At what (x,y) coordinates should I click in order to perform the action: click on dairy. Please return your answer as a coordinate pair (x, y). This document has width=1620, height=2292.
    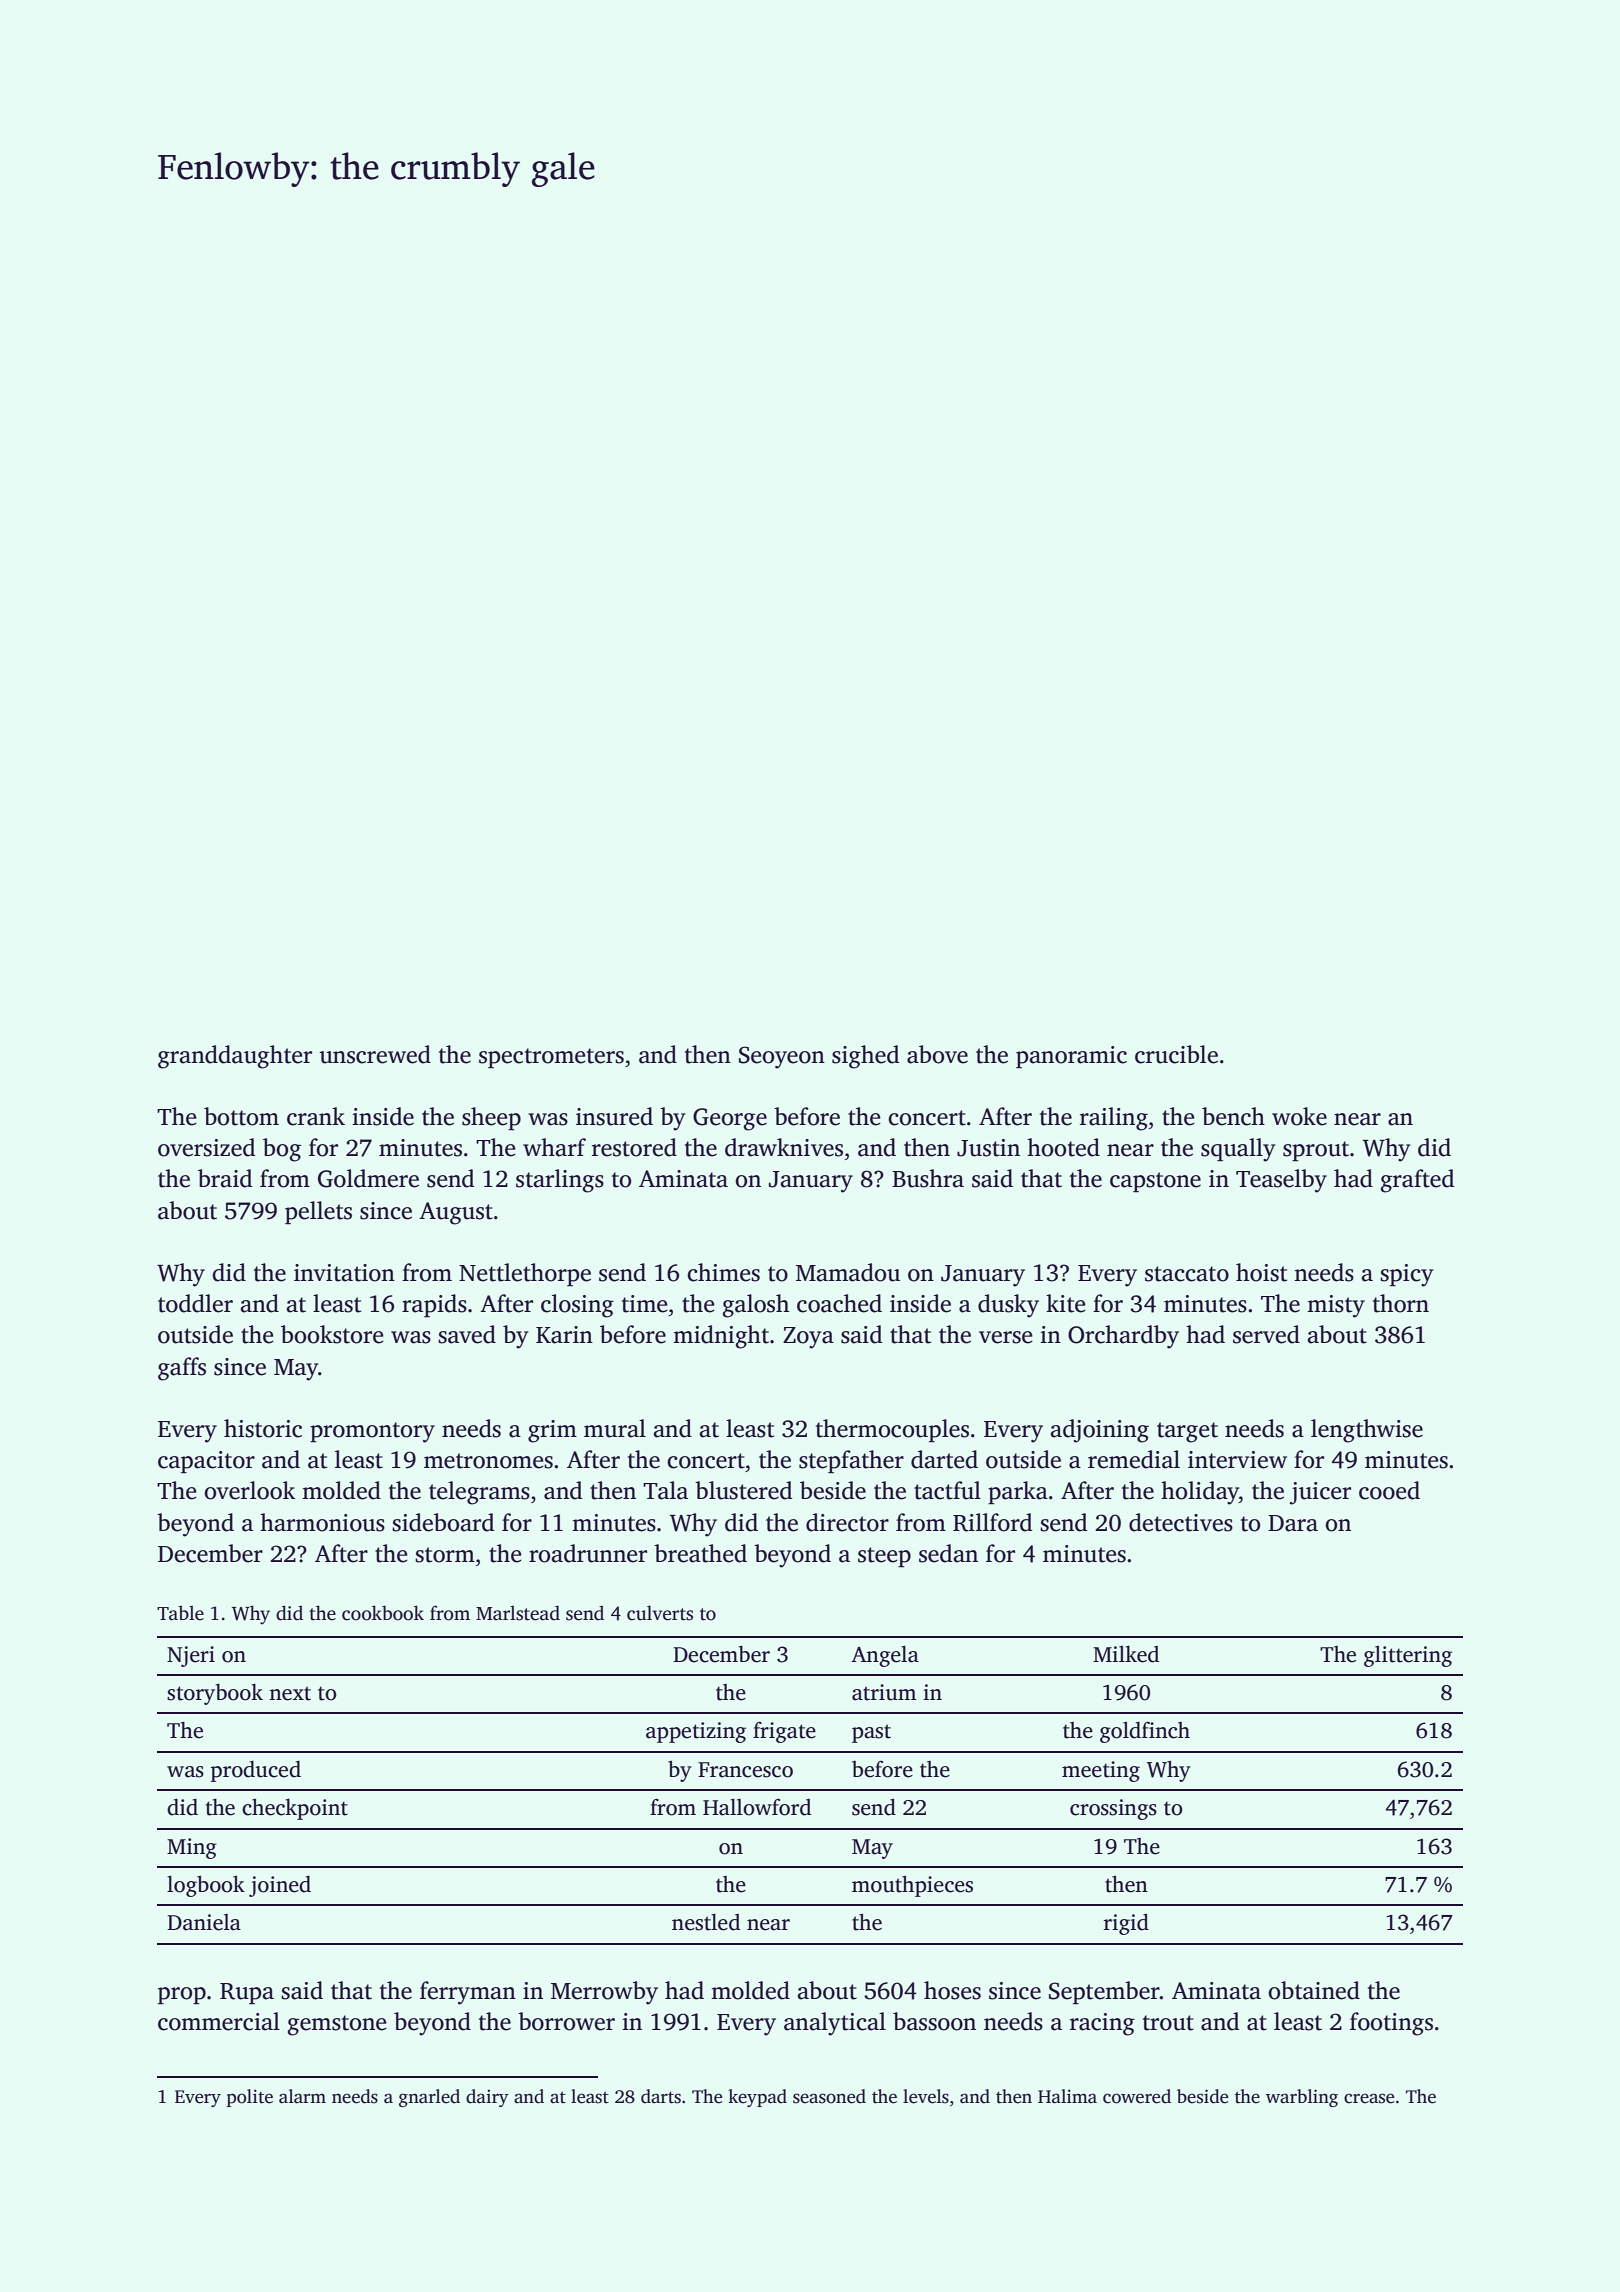
    Looking at the image, I should click on (487, 2098).
